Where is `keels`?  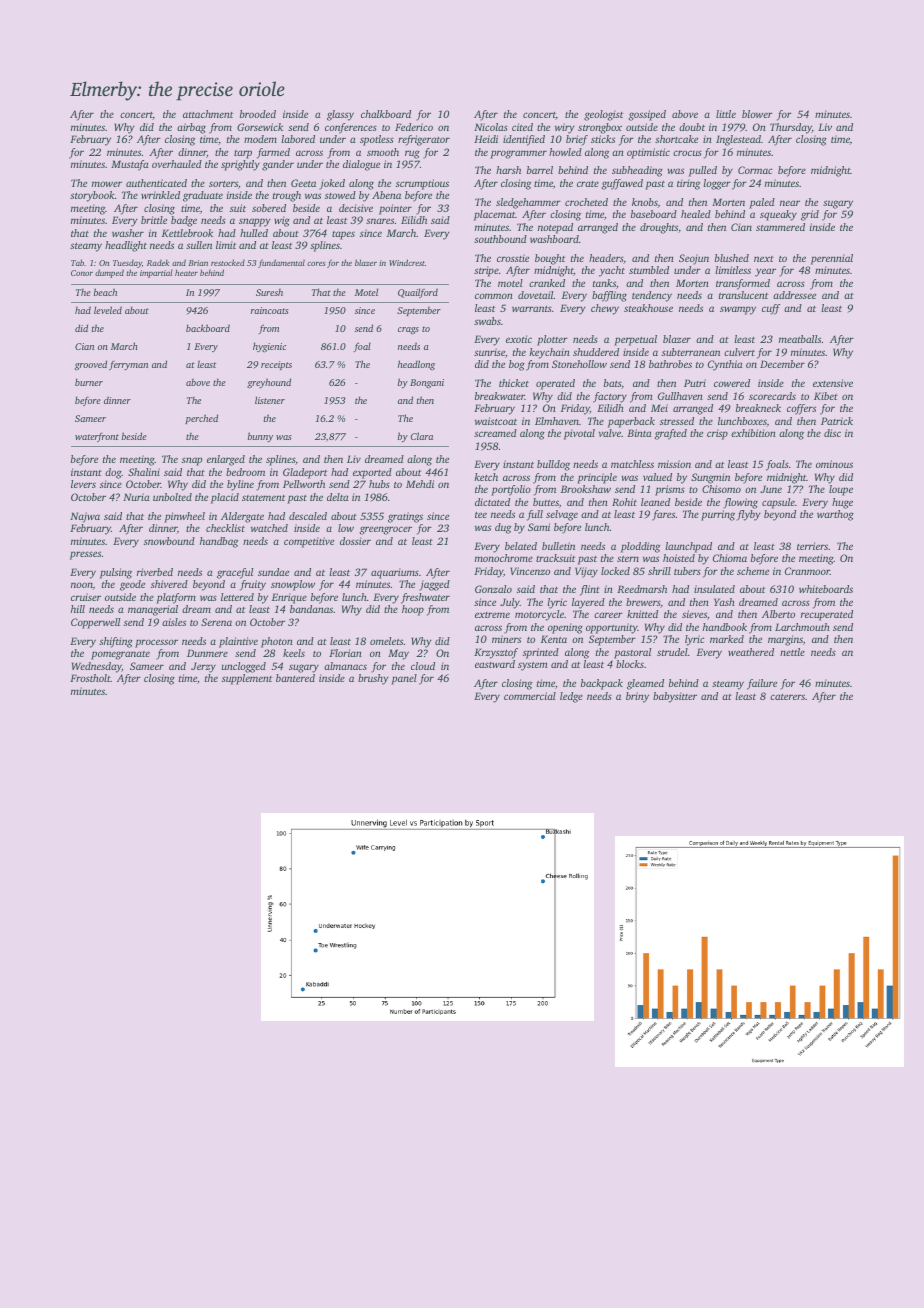 keels is located at coordinates (294, 653).
